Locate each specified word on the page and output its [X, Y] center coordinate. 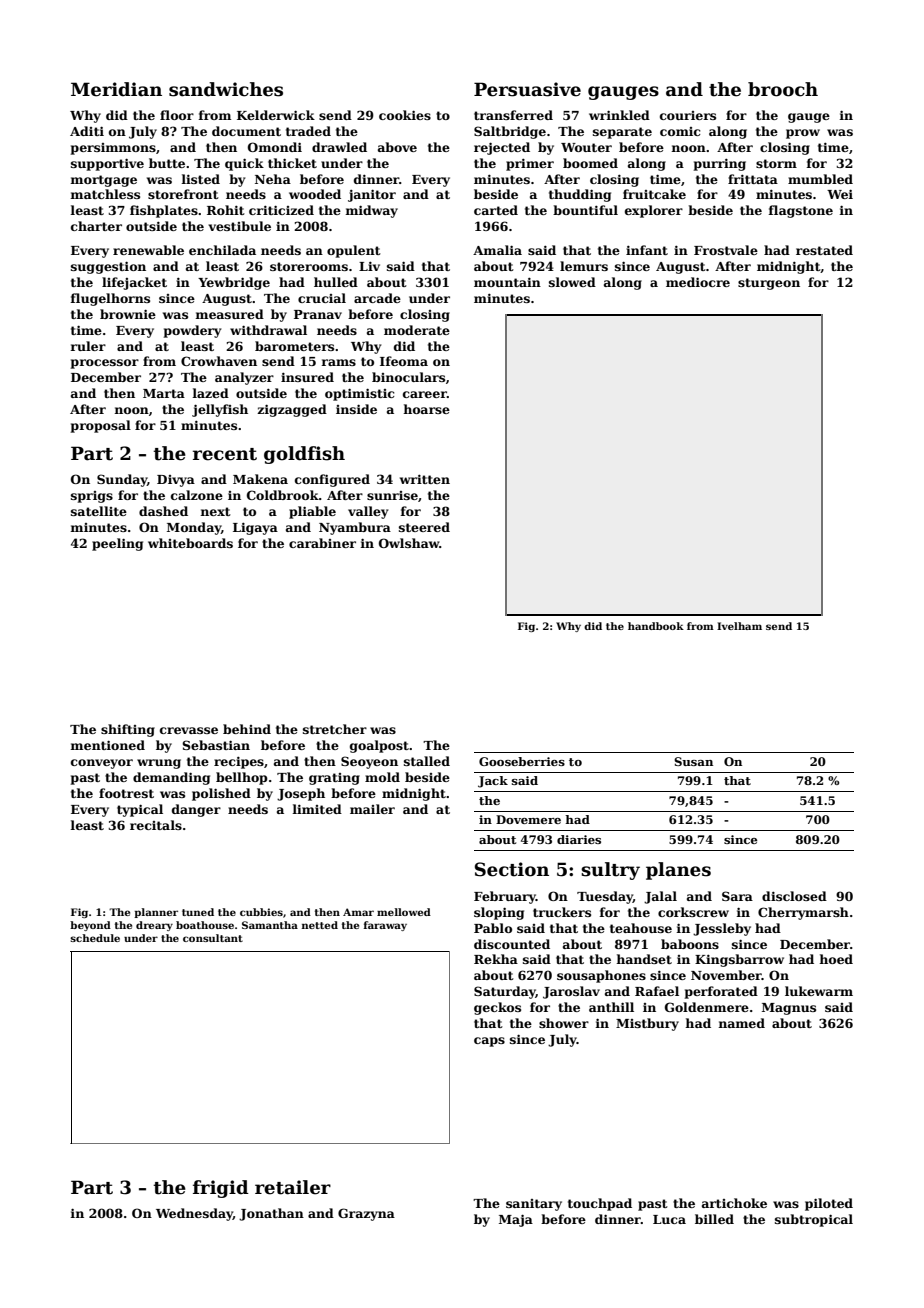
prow [803, 134]
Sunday [122, 480]
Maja [516, 1220]
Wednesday [194, 1214]
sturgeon [769, 284]
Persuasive [527, 89]
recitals [156, 825]
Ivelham [739, 626]
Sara [737, 896]
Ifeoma [404, 361]
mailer [372, 809]
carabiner [322, 543]
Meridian [116, 89]
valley [368, 512]
